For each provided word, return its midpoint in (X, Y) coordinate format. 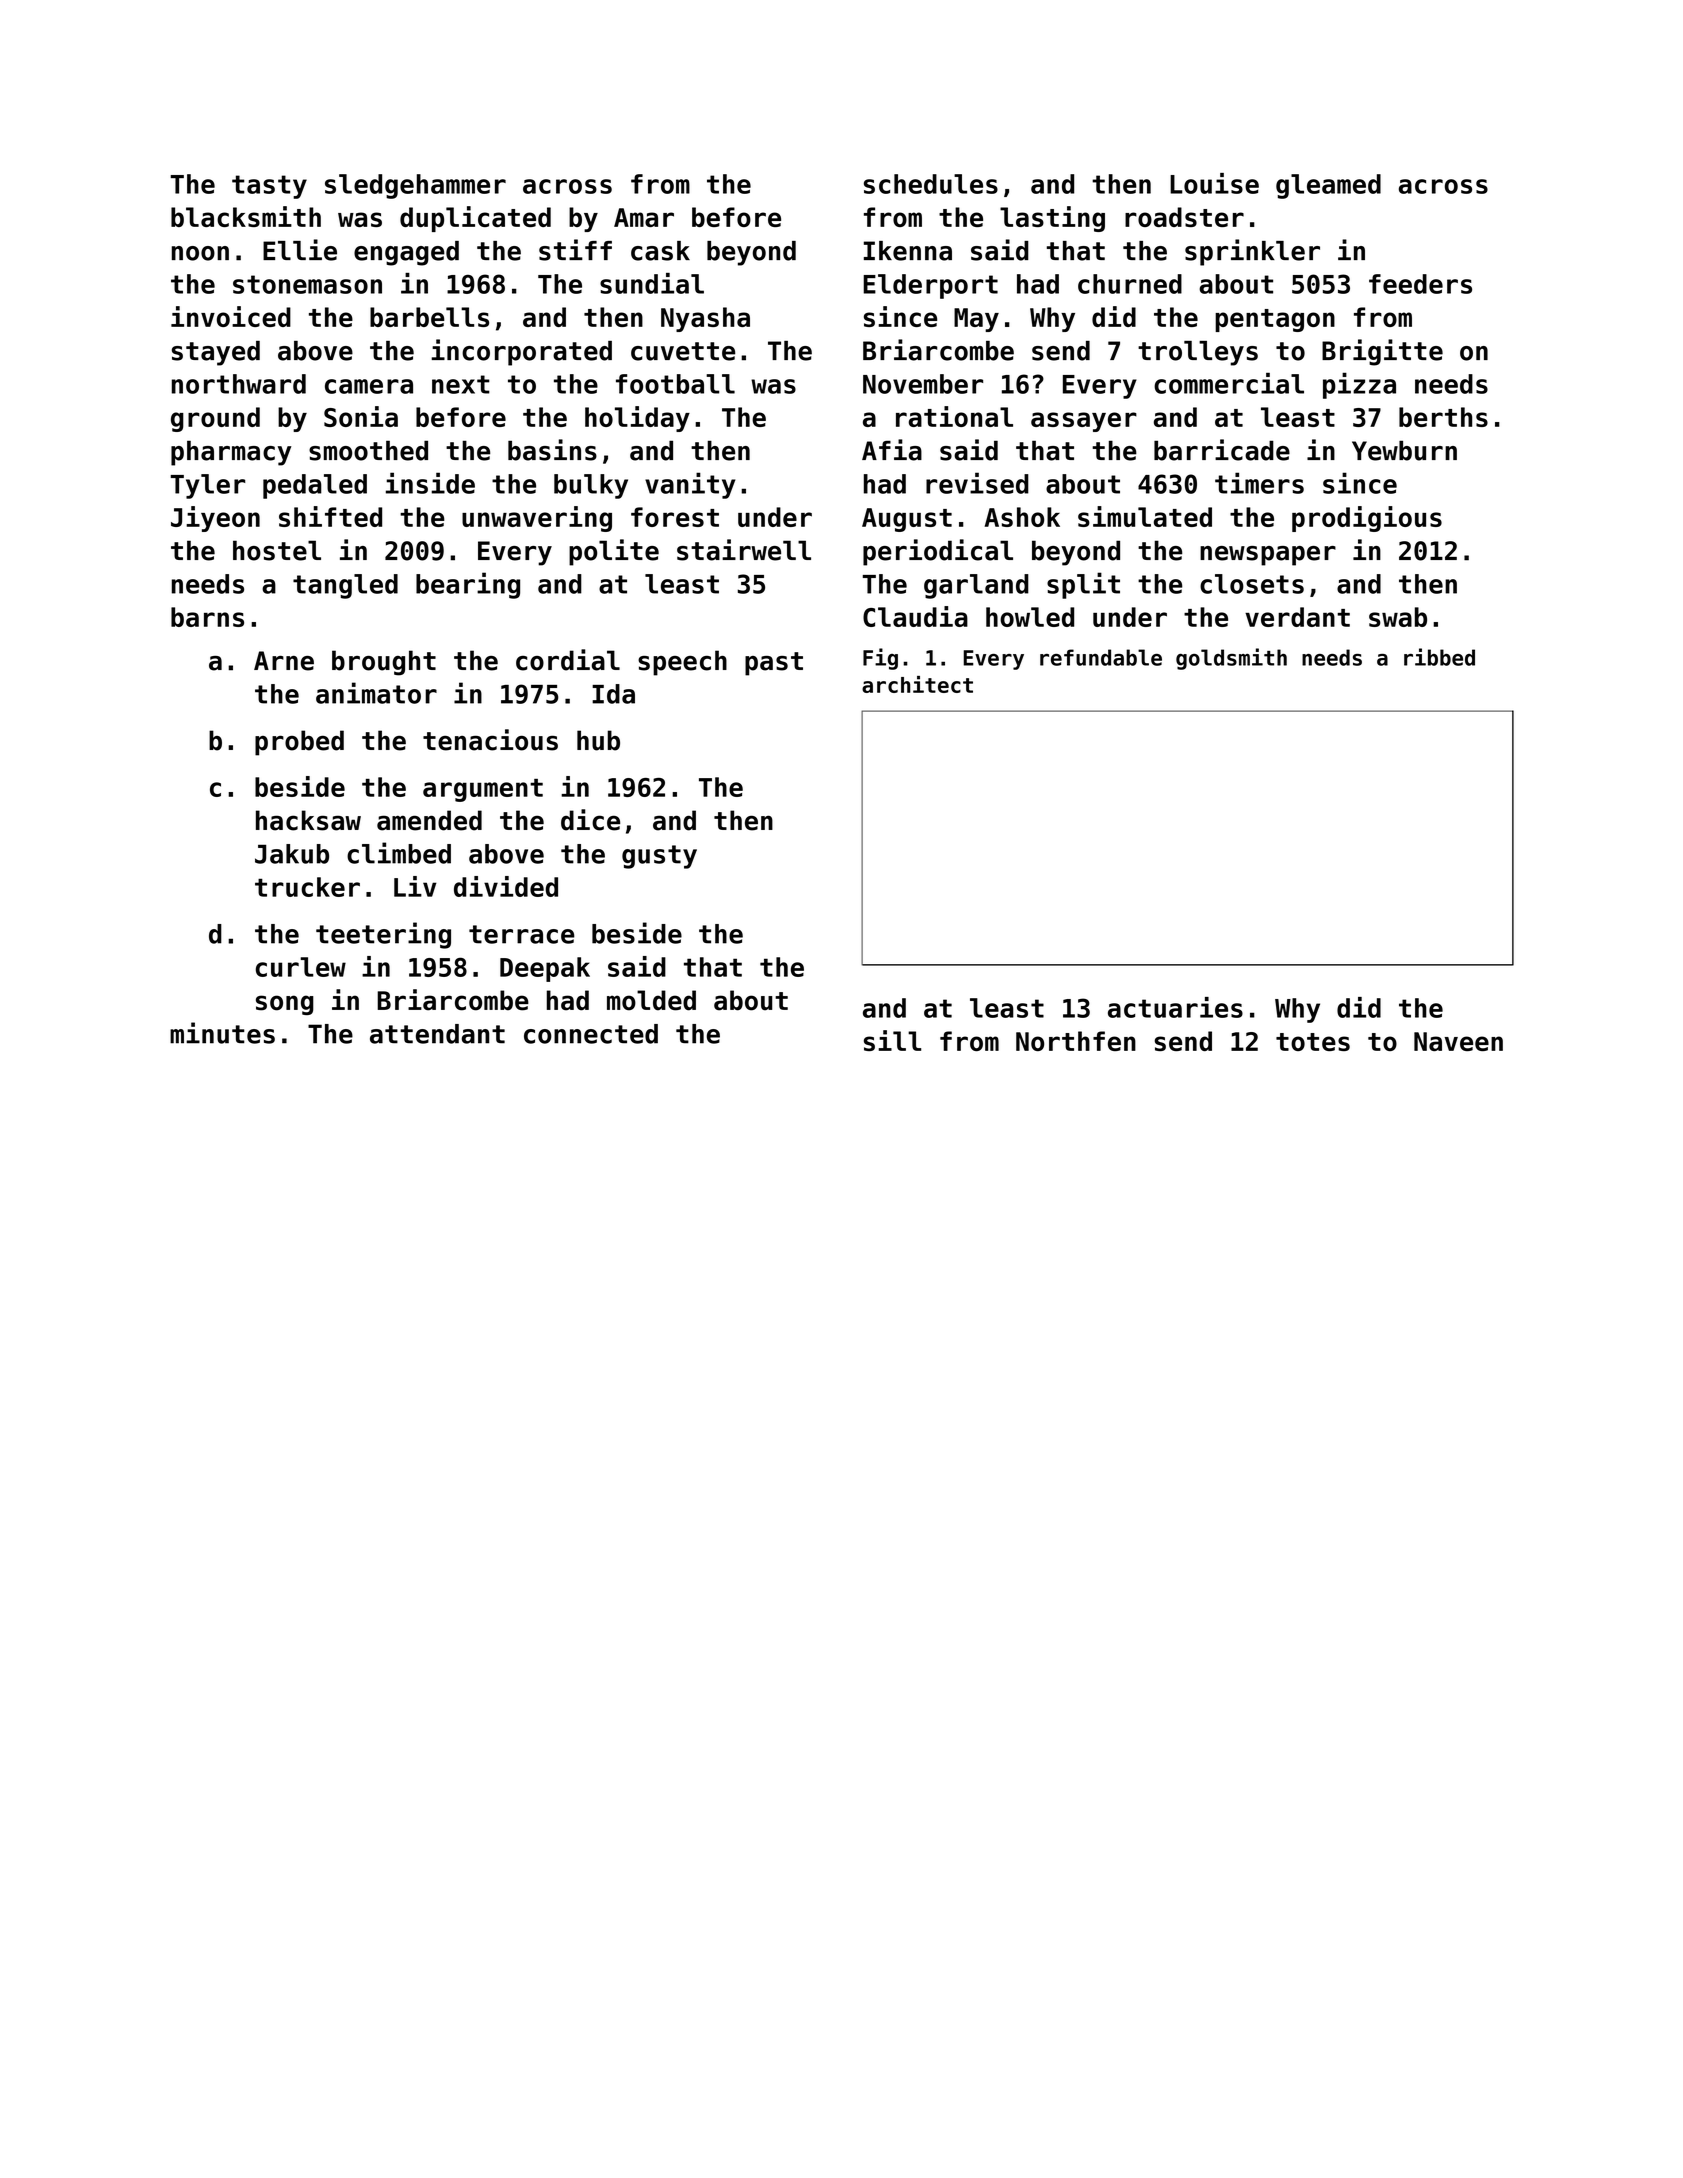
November (923, 384)
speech (682, 663)
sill (892, 1040)
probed (299, 743)
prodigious (1367, 519)
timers (1259, 483)
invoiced (231, 316)
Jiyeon (215, 519)
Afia (892, 450)
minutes (222, 1033)
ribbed (1439, 657)
